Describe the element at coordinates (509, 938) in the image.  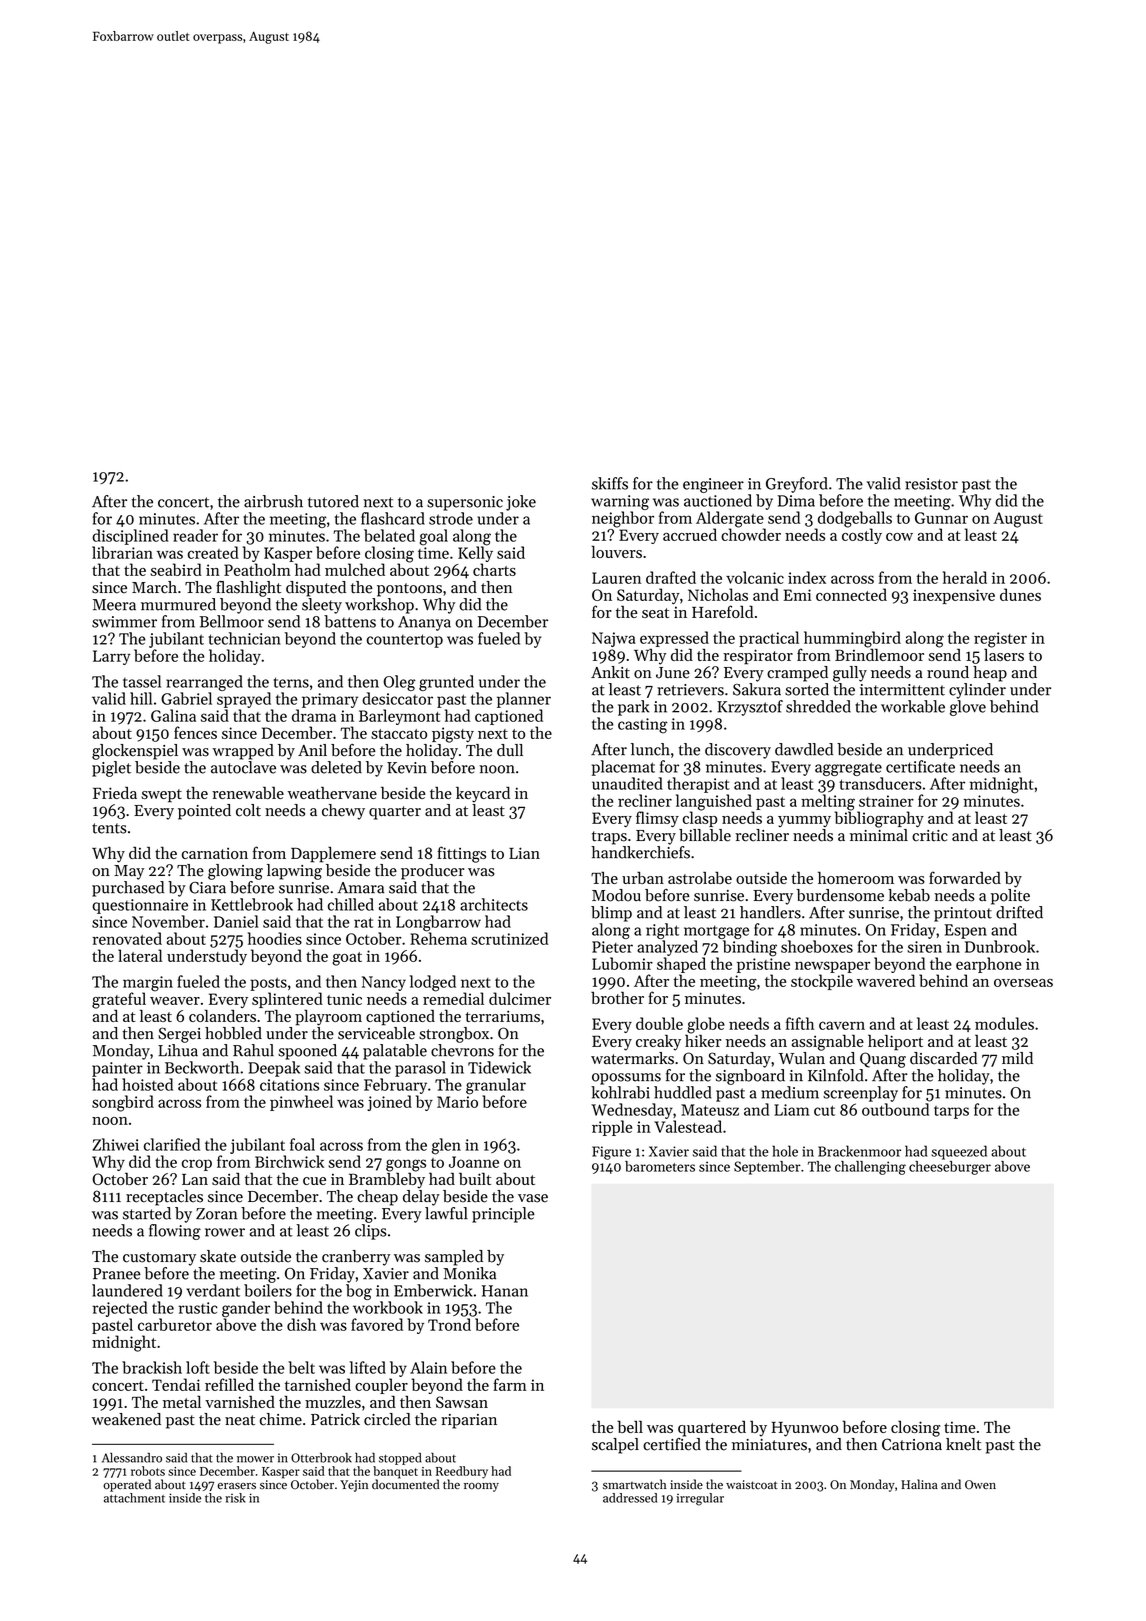
I see `scrutinized` at that location.
